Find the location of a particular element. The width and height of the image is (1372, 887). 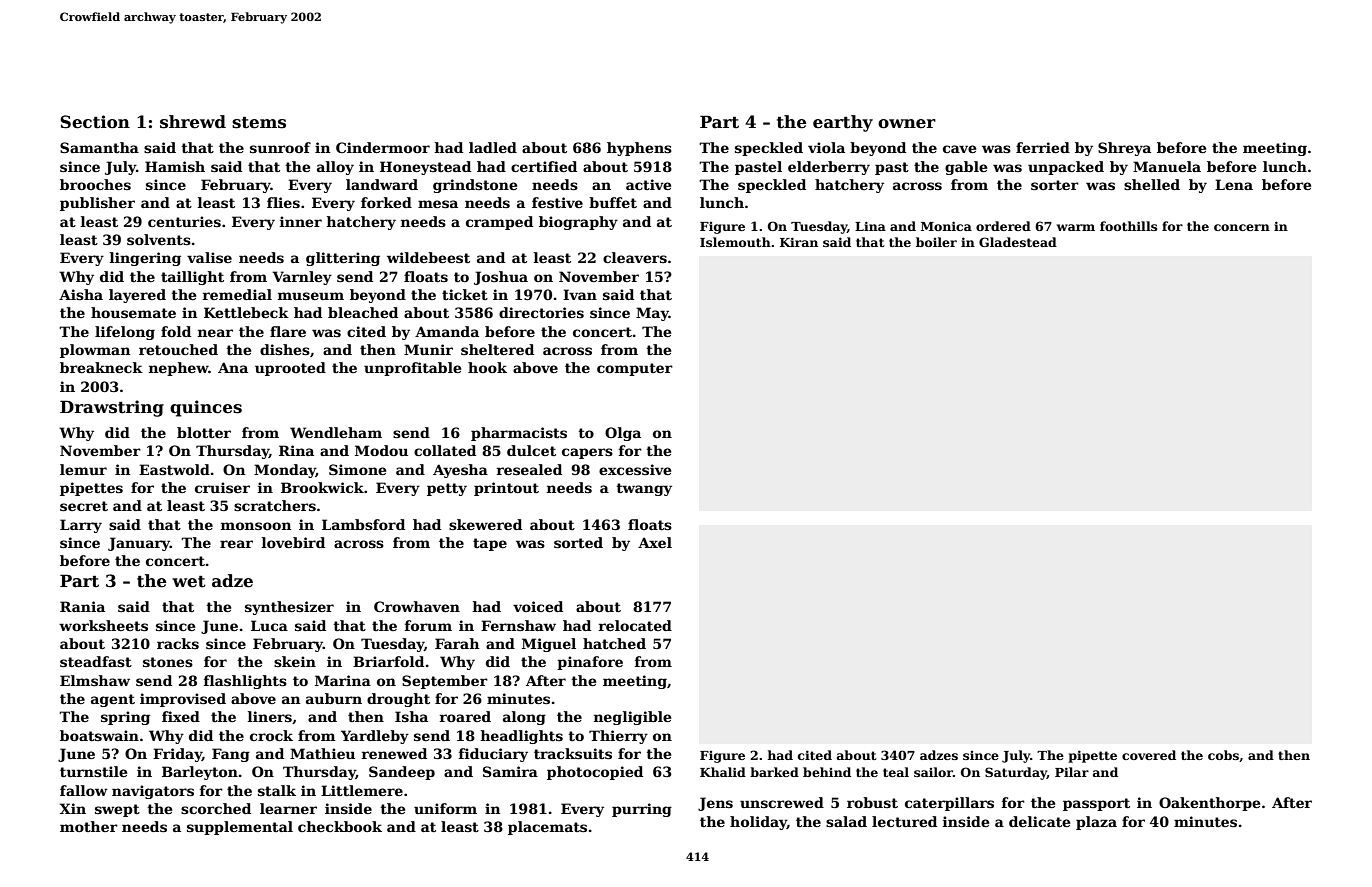

flies is located at coordinates (283, 202).
